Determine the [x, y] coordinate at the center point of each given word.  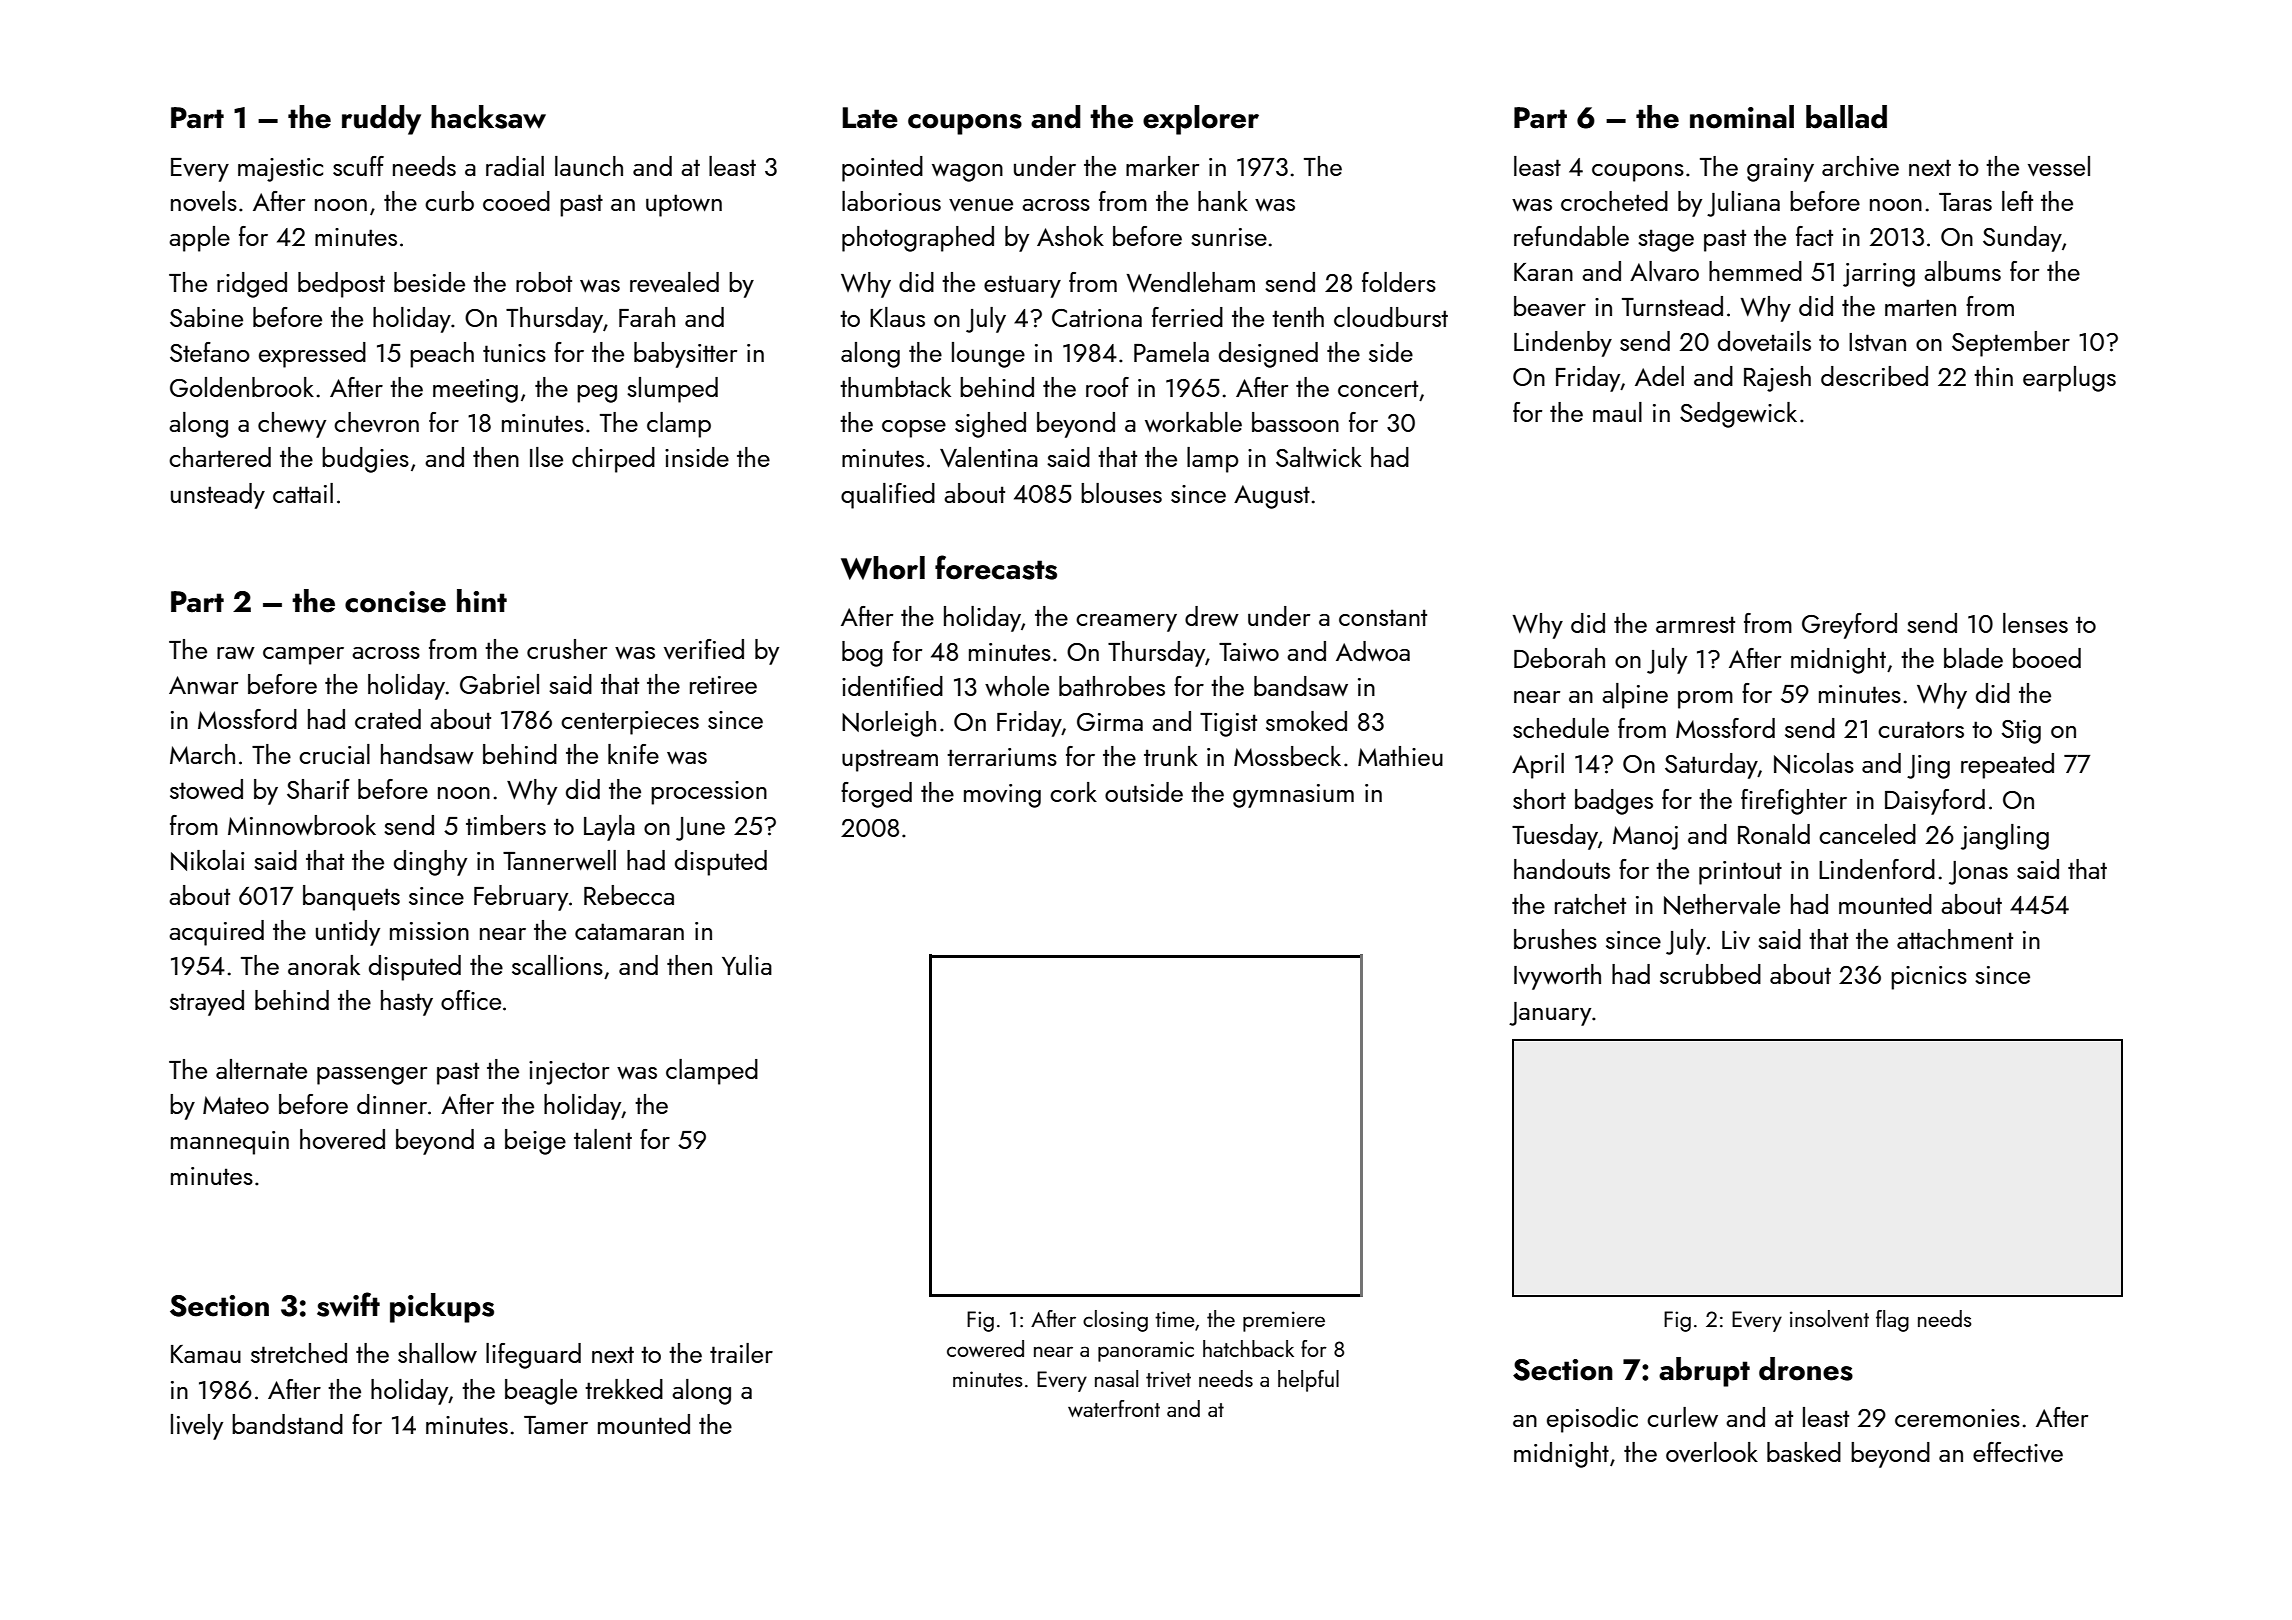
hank [1223, 201]
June [700, 829]
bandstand [287, 1424]
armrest [1695, 624]
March [202, 754]
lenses [2035, 623]
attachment [1955, 939]
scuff [358, 166]
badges [1614, 802]
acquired [216, 933]
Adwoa [1373, 651]
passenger [372, 1076]
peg [597, 394]
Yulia [747, 965]
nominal [1742, 117]
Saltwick [1319, 457]
